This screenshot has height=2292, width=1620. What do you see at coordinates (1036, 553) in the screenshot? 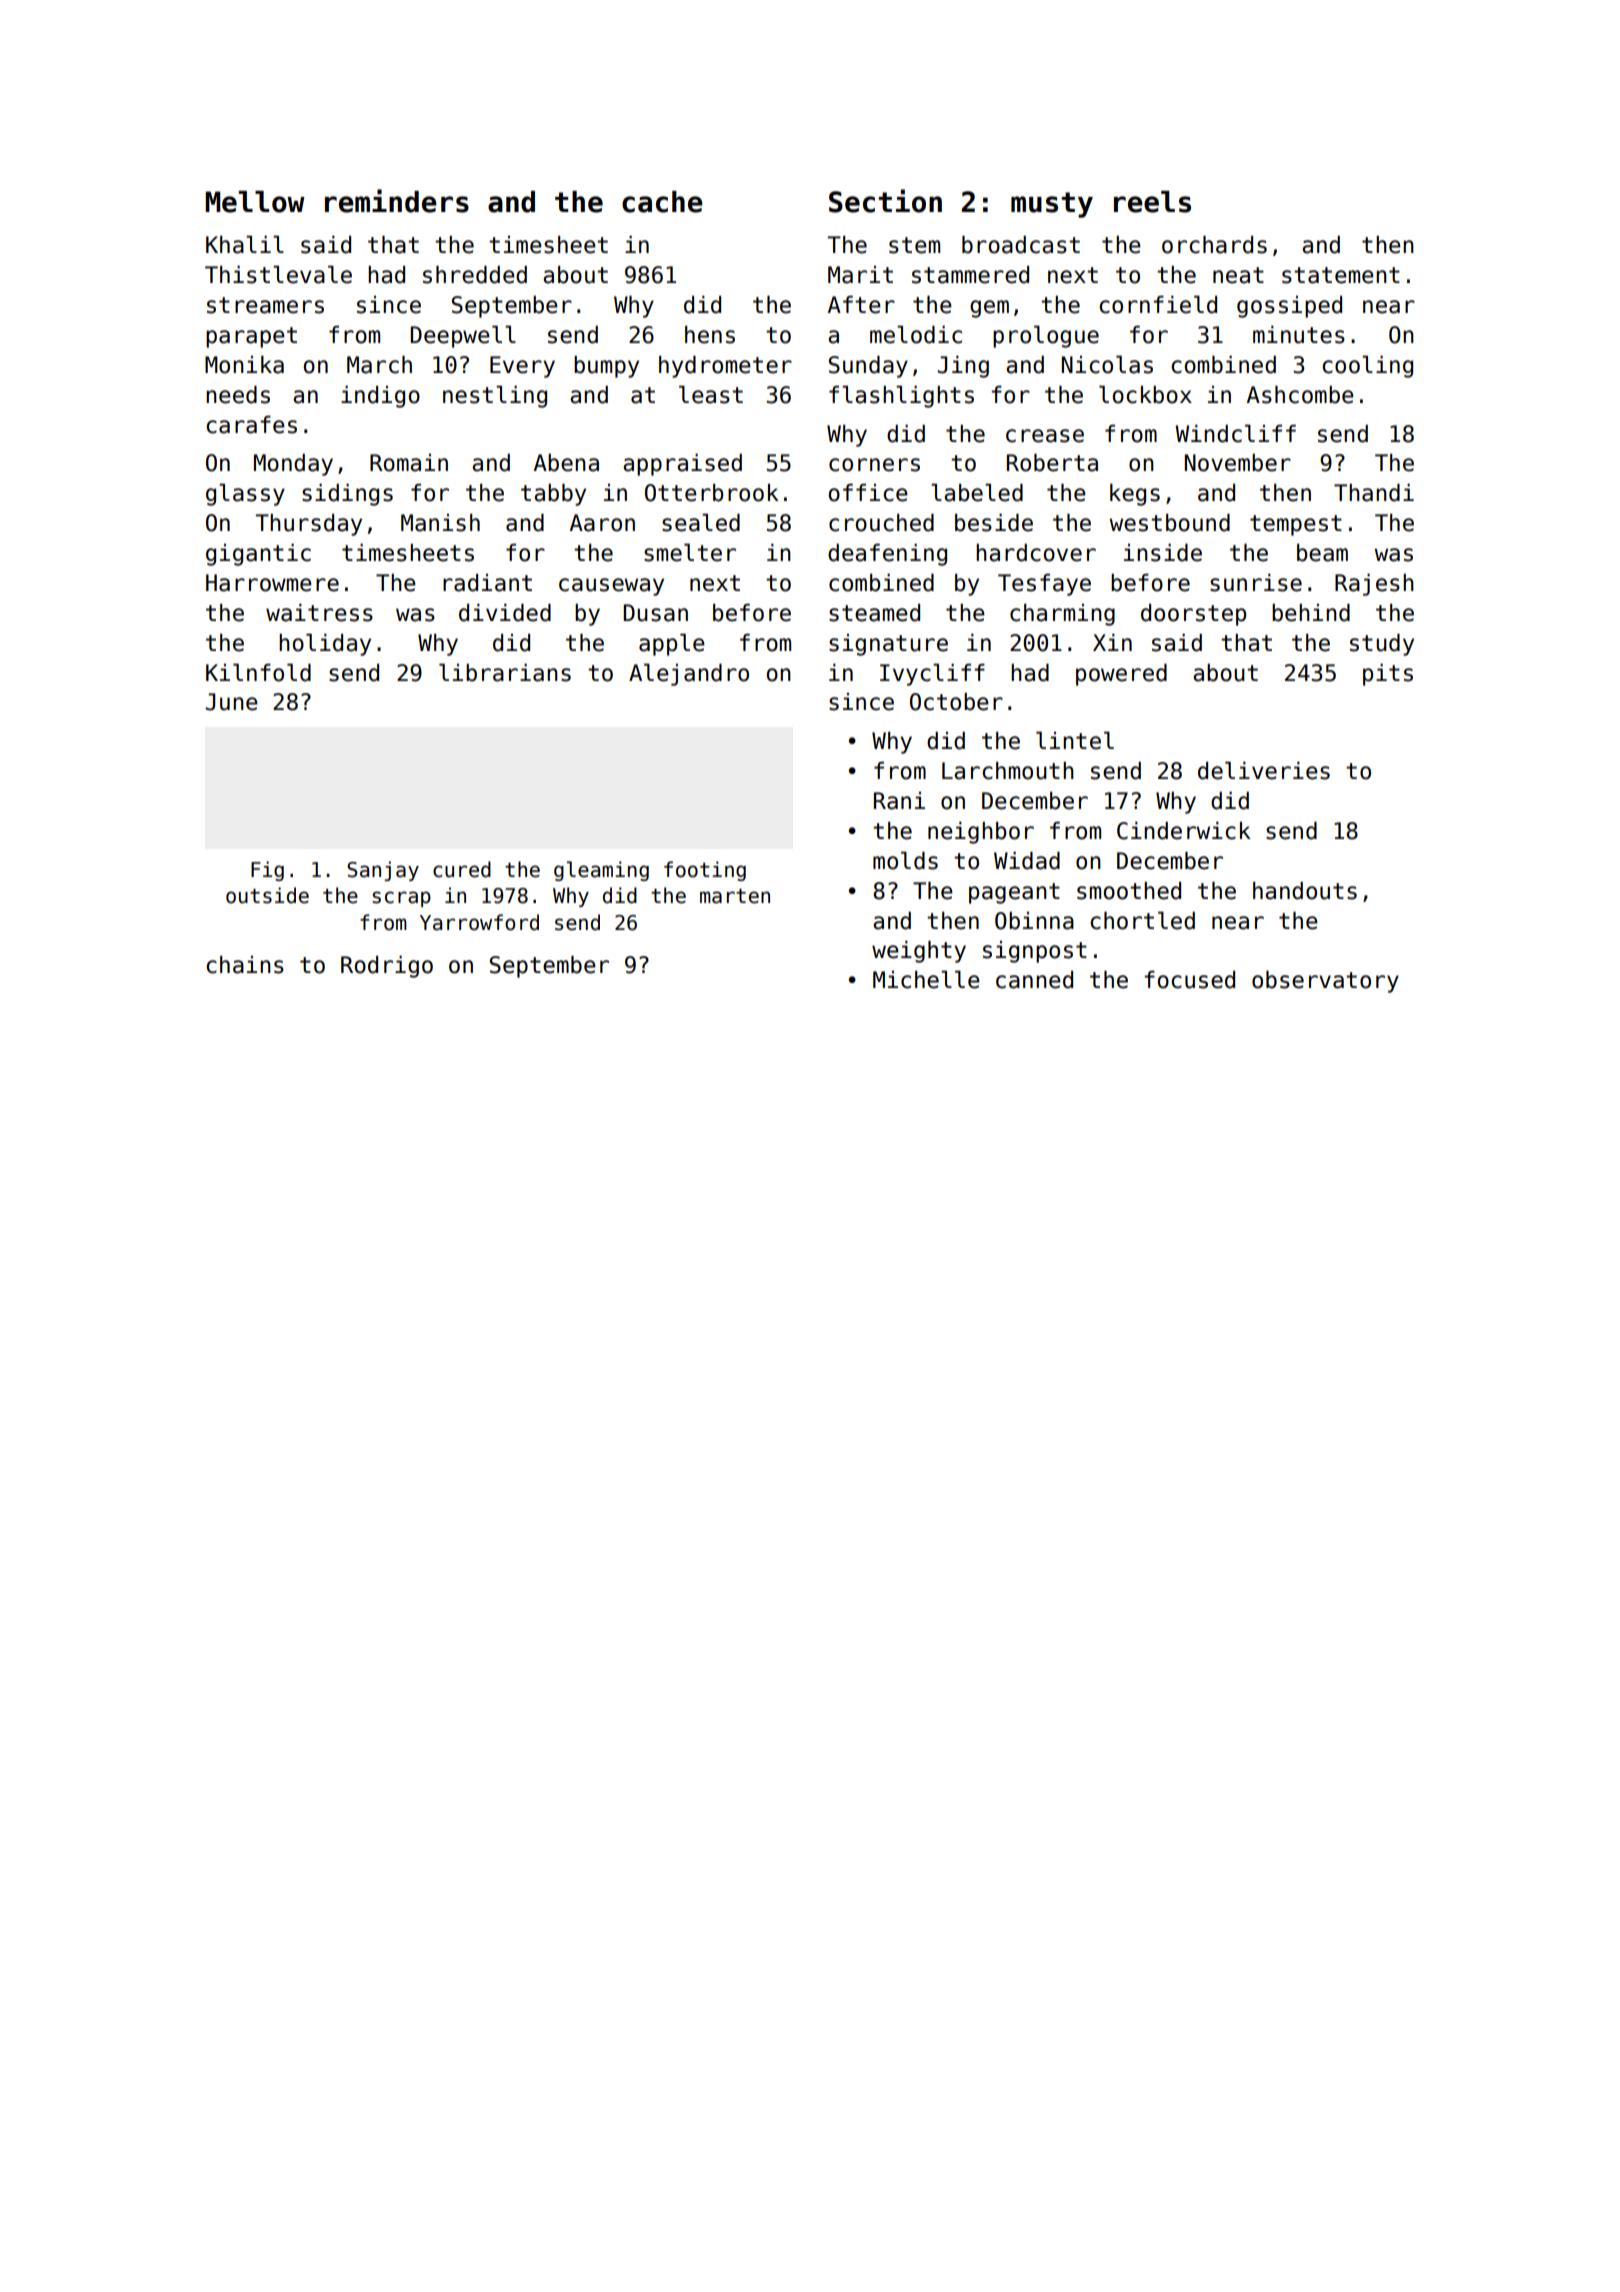
I see `hardcover` at bounding box center [1036, 553].
